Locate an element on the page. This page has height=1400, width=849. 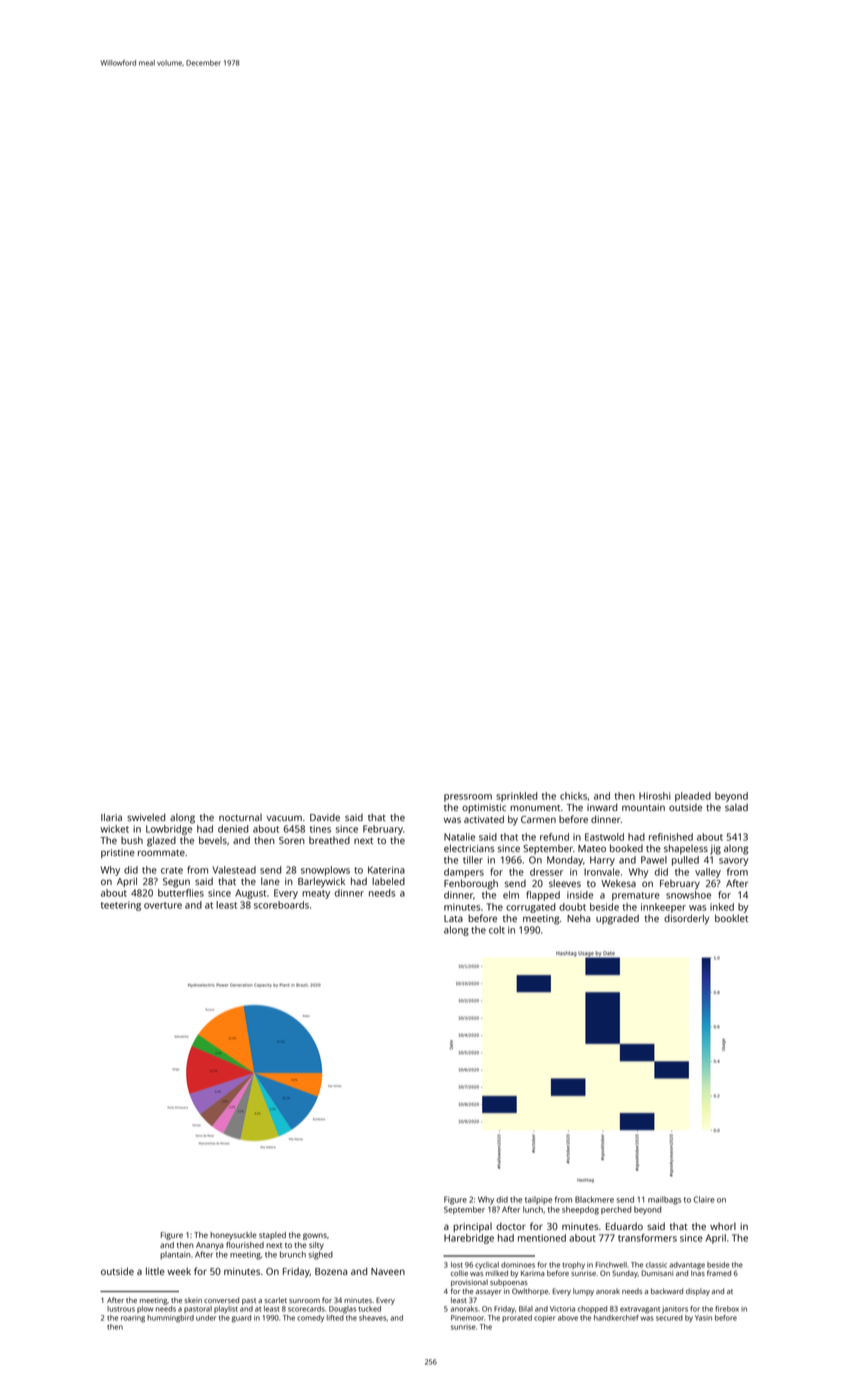
vacuum is located at coordinates (284, 818).
